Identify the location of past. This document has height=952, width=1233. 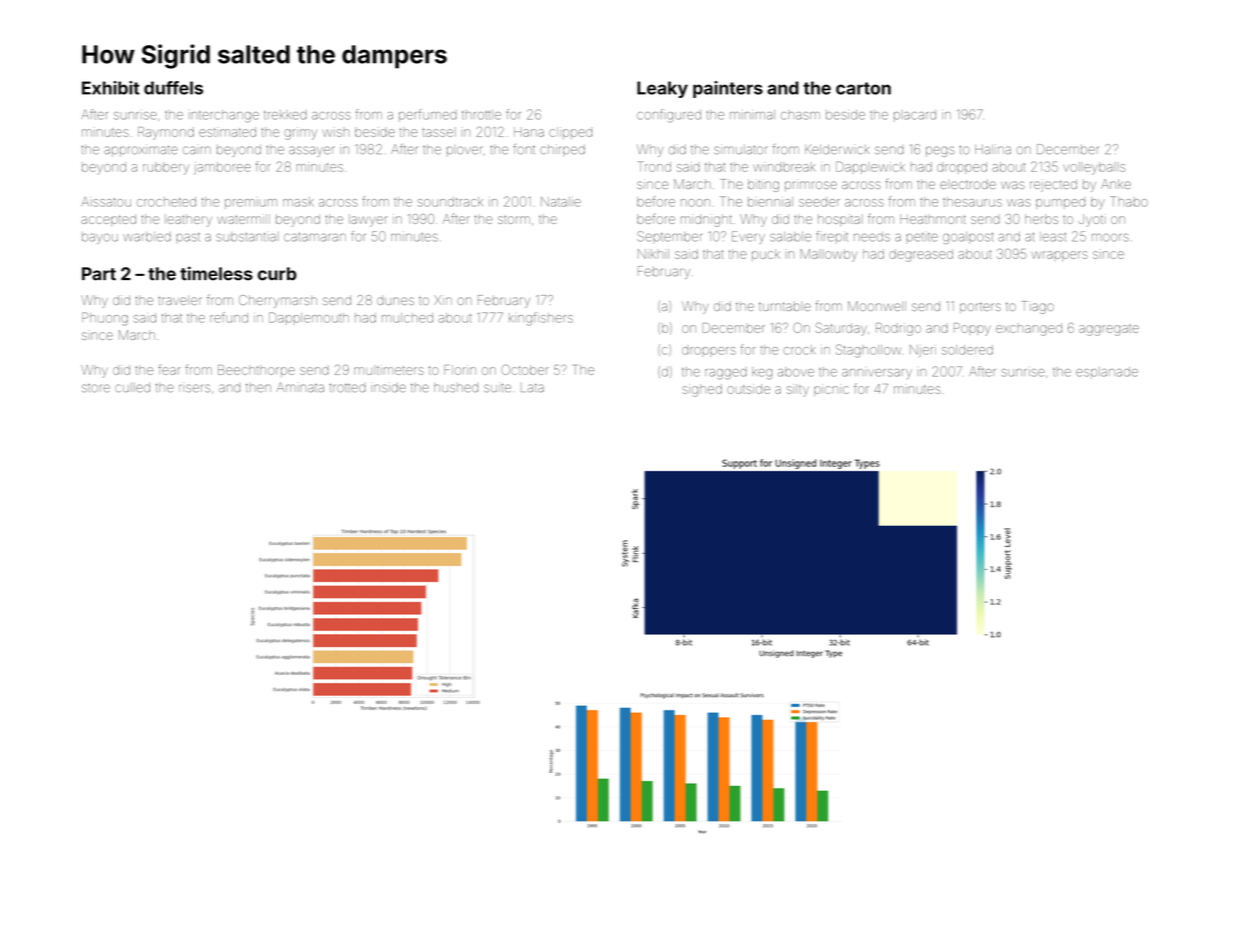
(188, 237).
